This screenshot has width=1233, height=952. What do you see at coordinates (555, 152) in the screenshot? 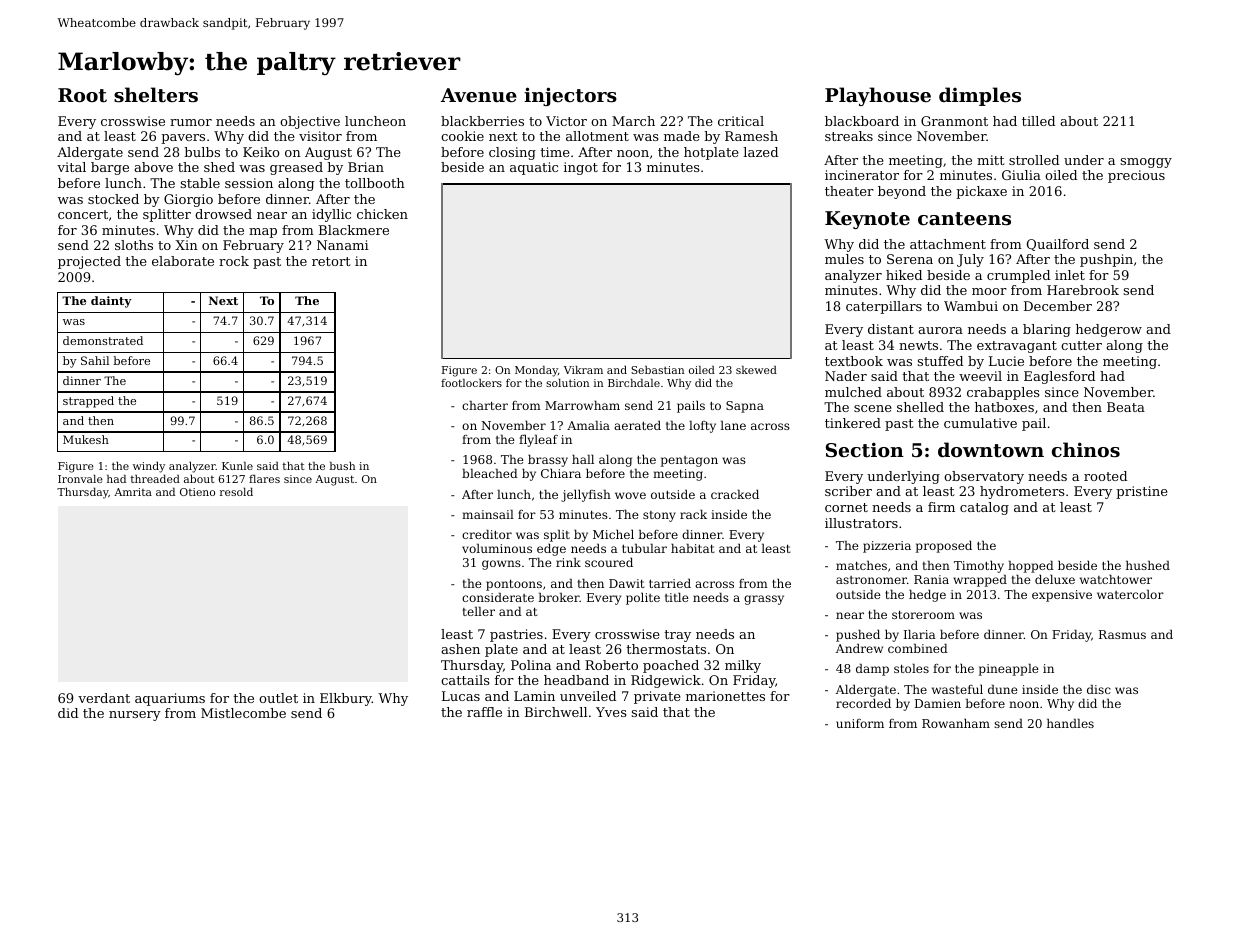
I see `time` at bounding box center [555, 152].
